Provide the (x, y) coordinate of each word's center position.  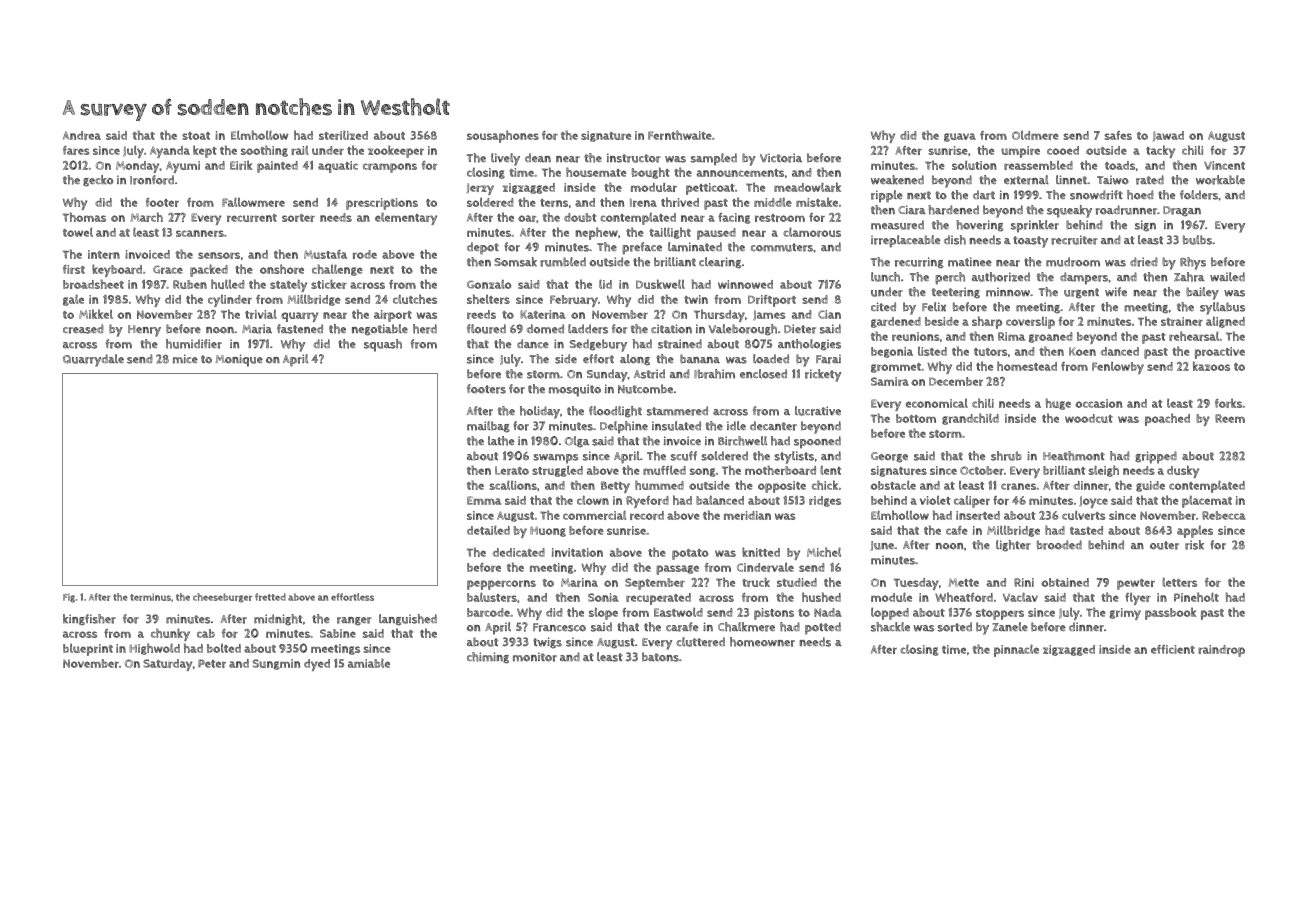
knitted (761, 552)
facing (734, 218)
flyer (1138, 599)
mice (185, 359)
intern (104, 254)
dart (984, 195)
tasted (1086, 530)
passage (677, 570)
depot (483, 248)
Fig (69, 598)
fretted (270, 597)
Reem (1230, 418)
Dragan (1182, 211)
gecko (98, 181)
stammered (677, 411)
